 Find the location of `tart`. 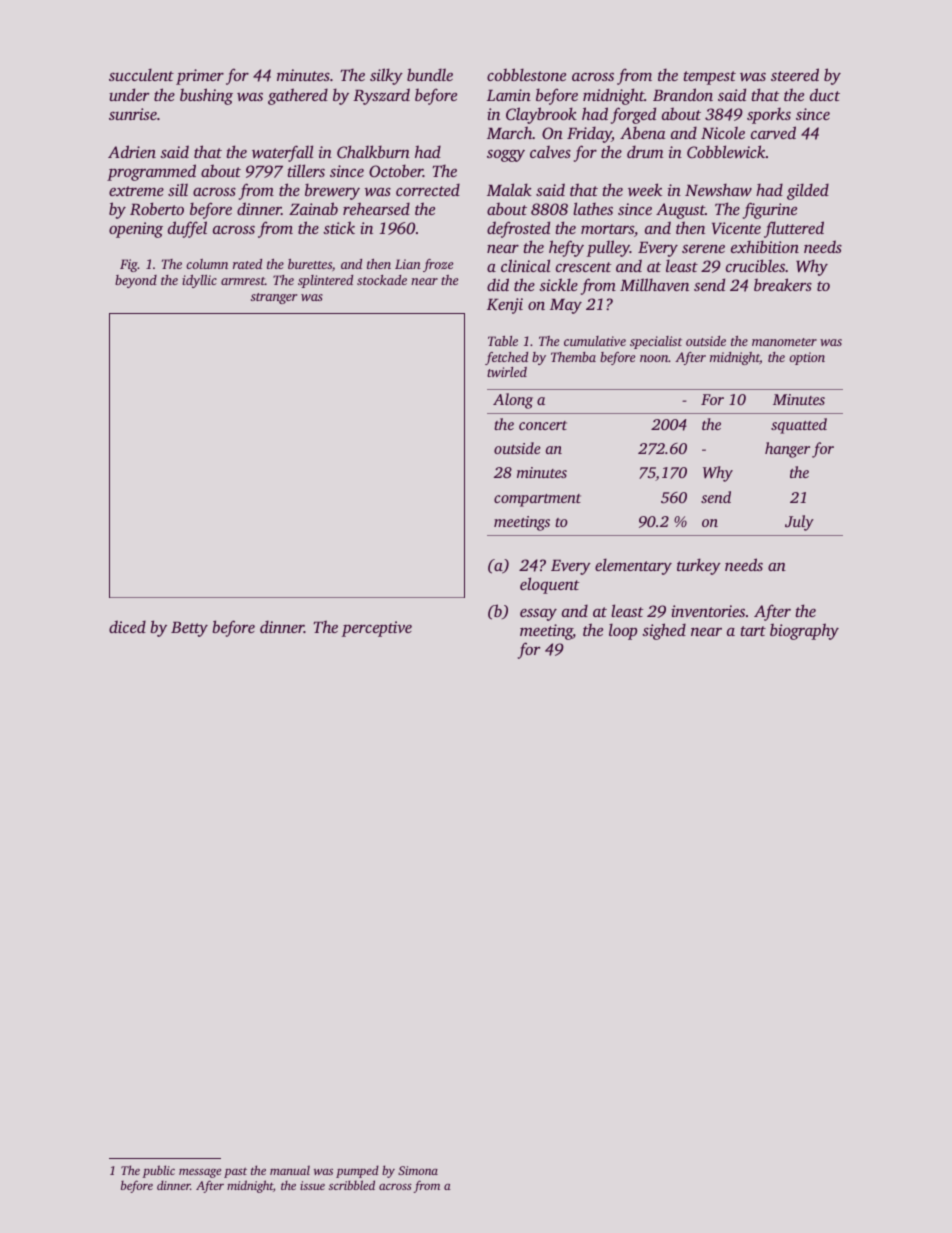

tart is located at coordinates (753, 631).
